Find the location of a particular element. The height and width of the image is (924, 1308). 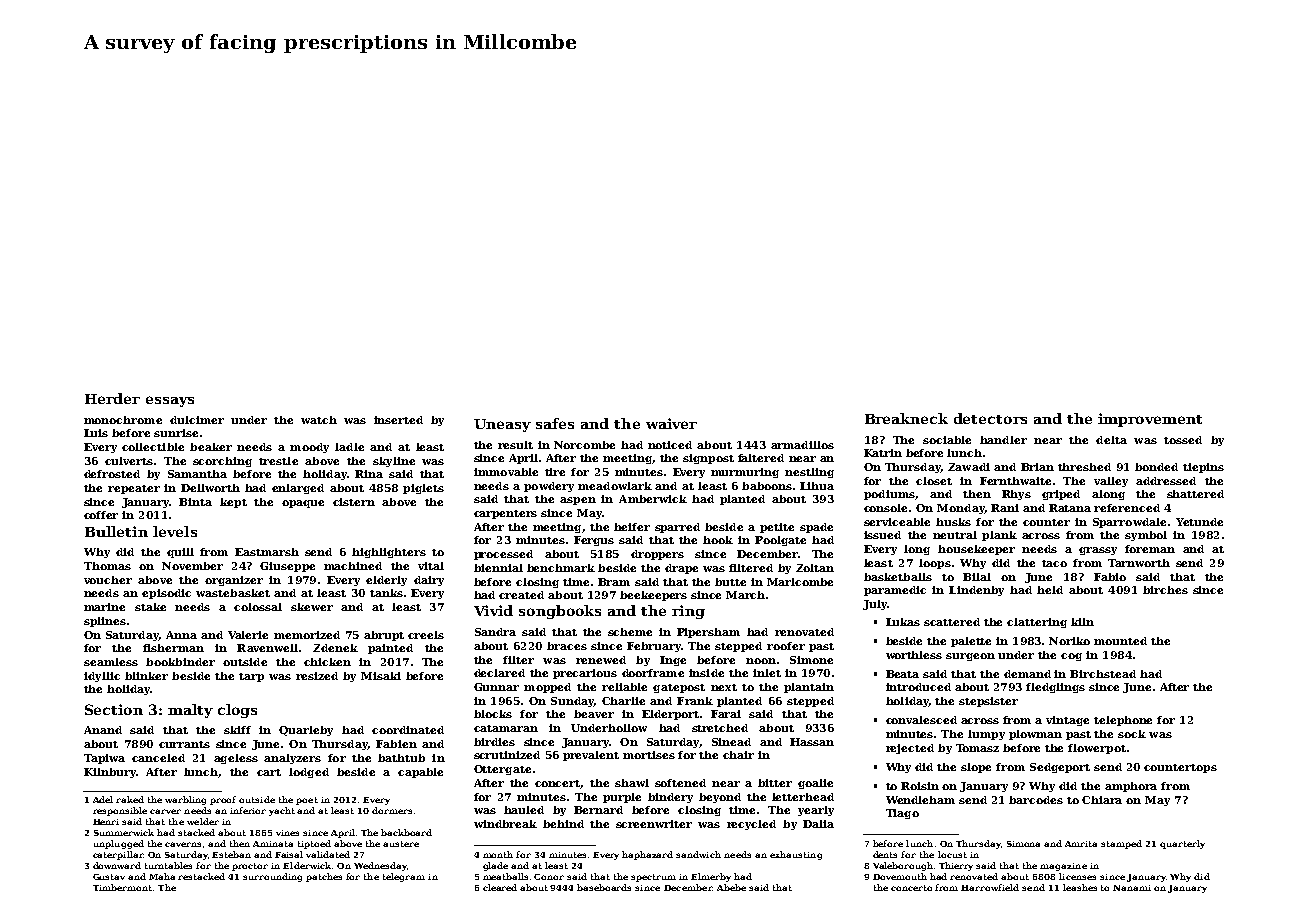

Nanami is located at coordinates (1132, 888).
